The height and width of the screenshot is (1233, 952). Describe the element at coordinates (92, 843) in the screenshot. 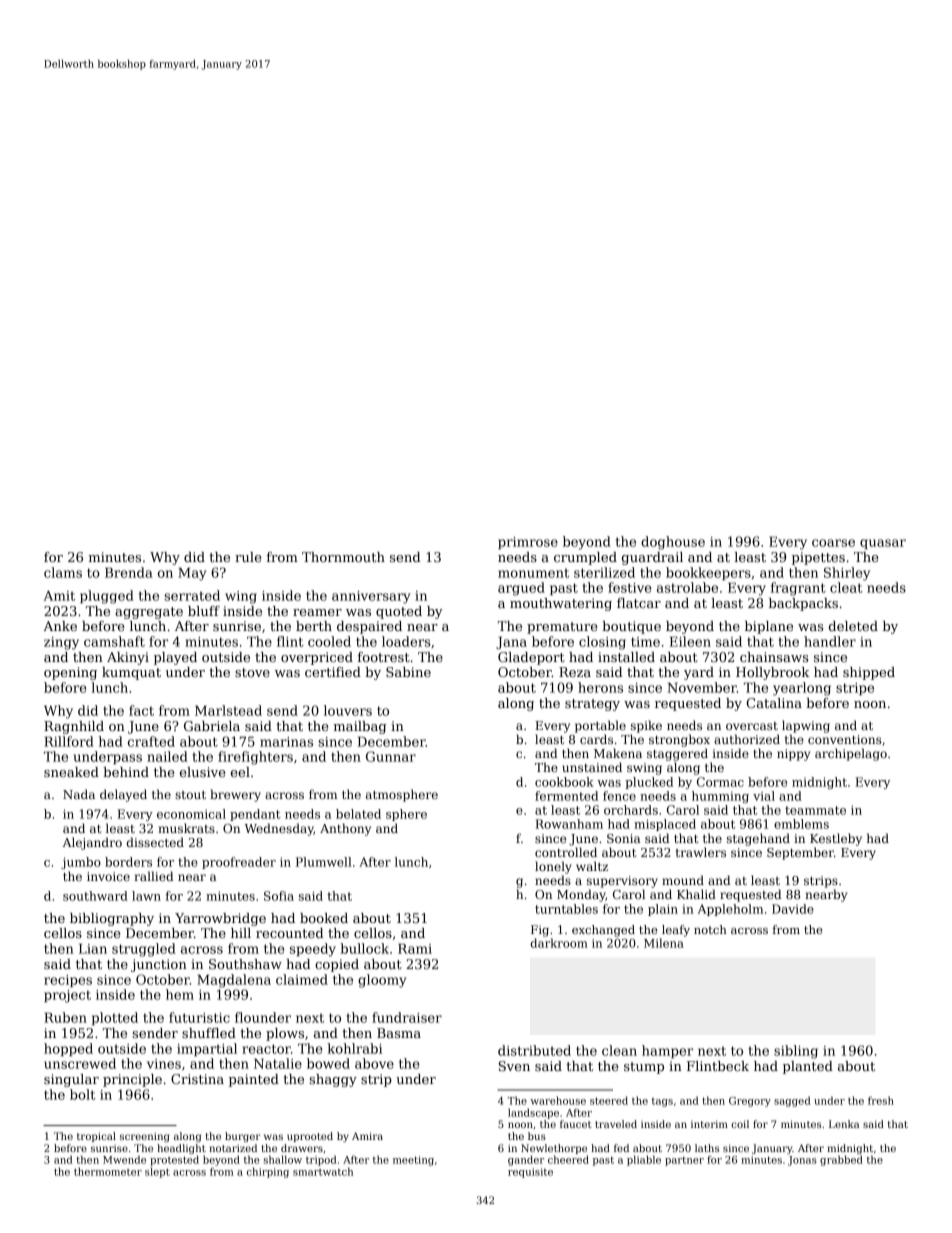

I see `Alejandro` at that location.
